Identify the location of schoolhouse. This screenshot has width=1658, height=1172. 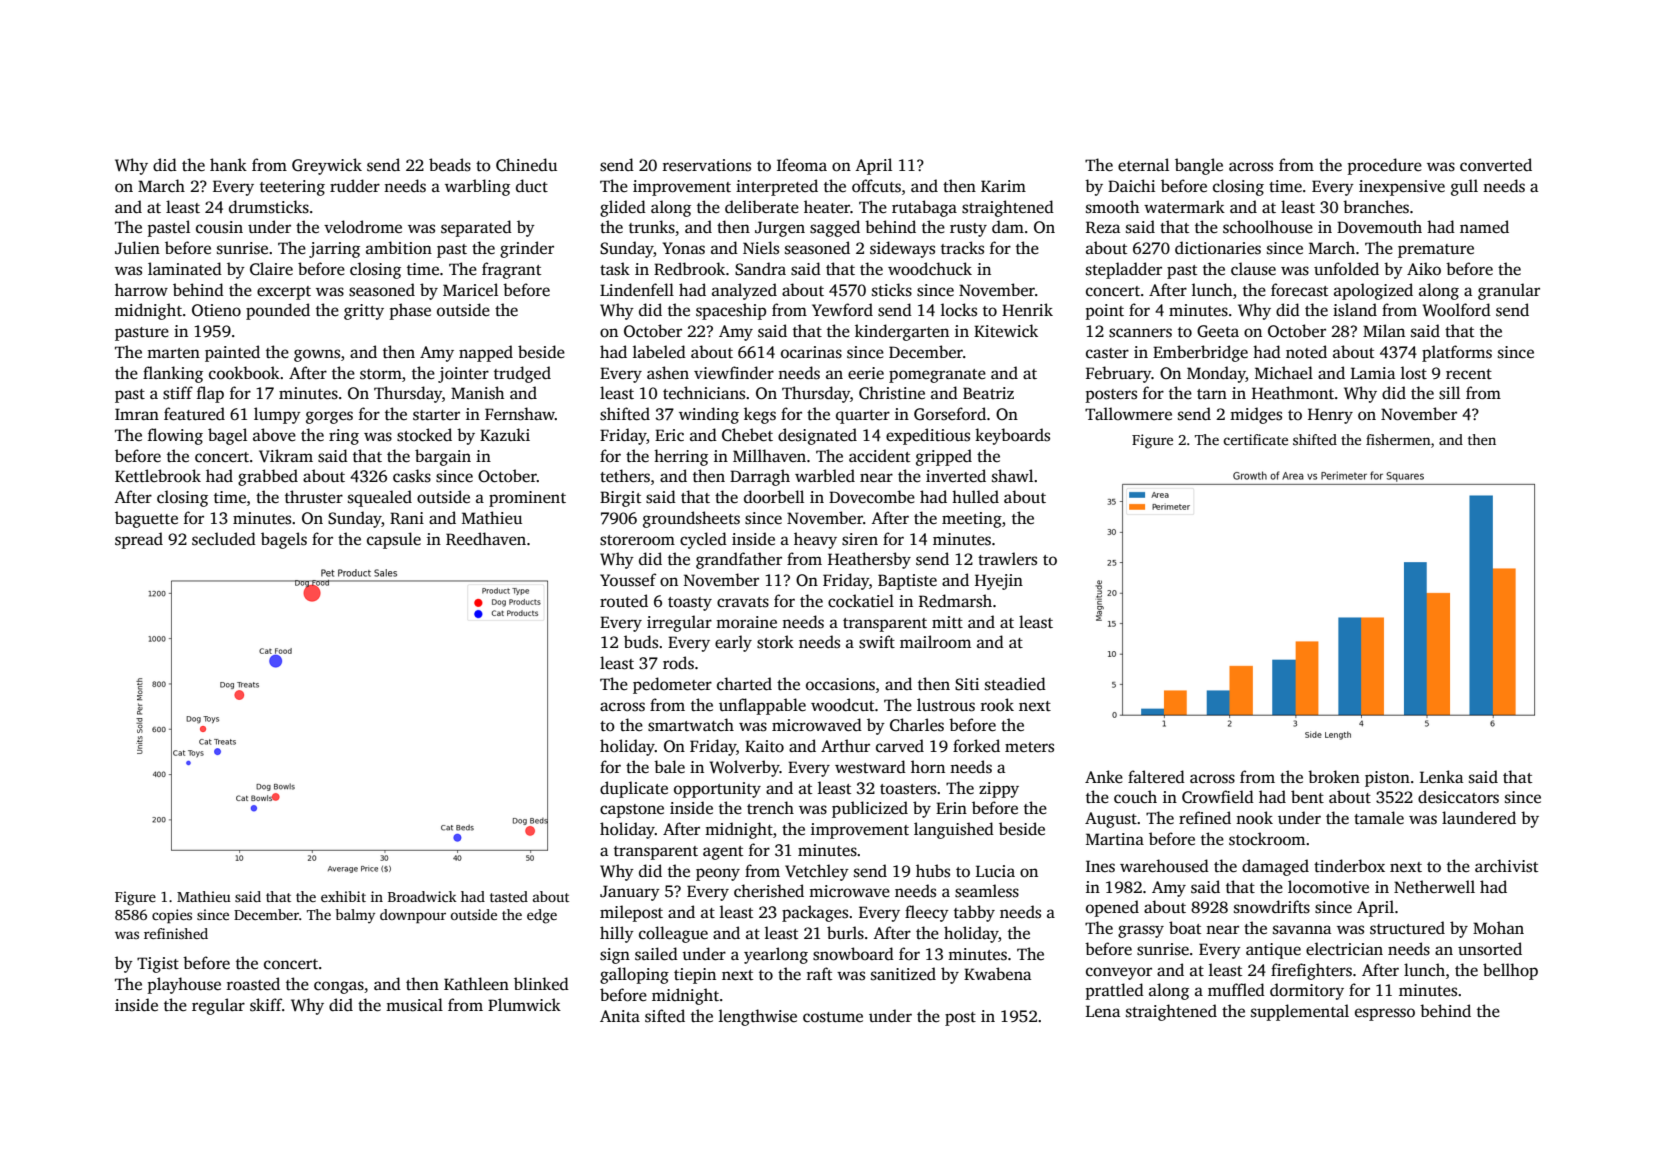
(1268, 227).
